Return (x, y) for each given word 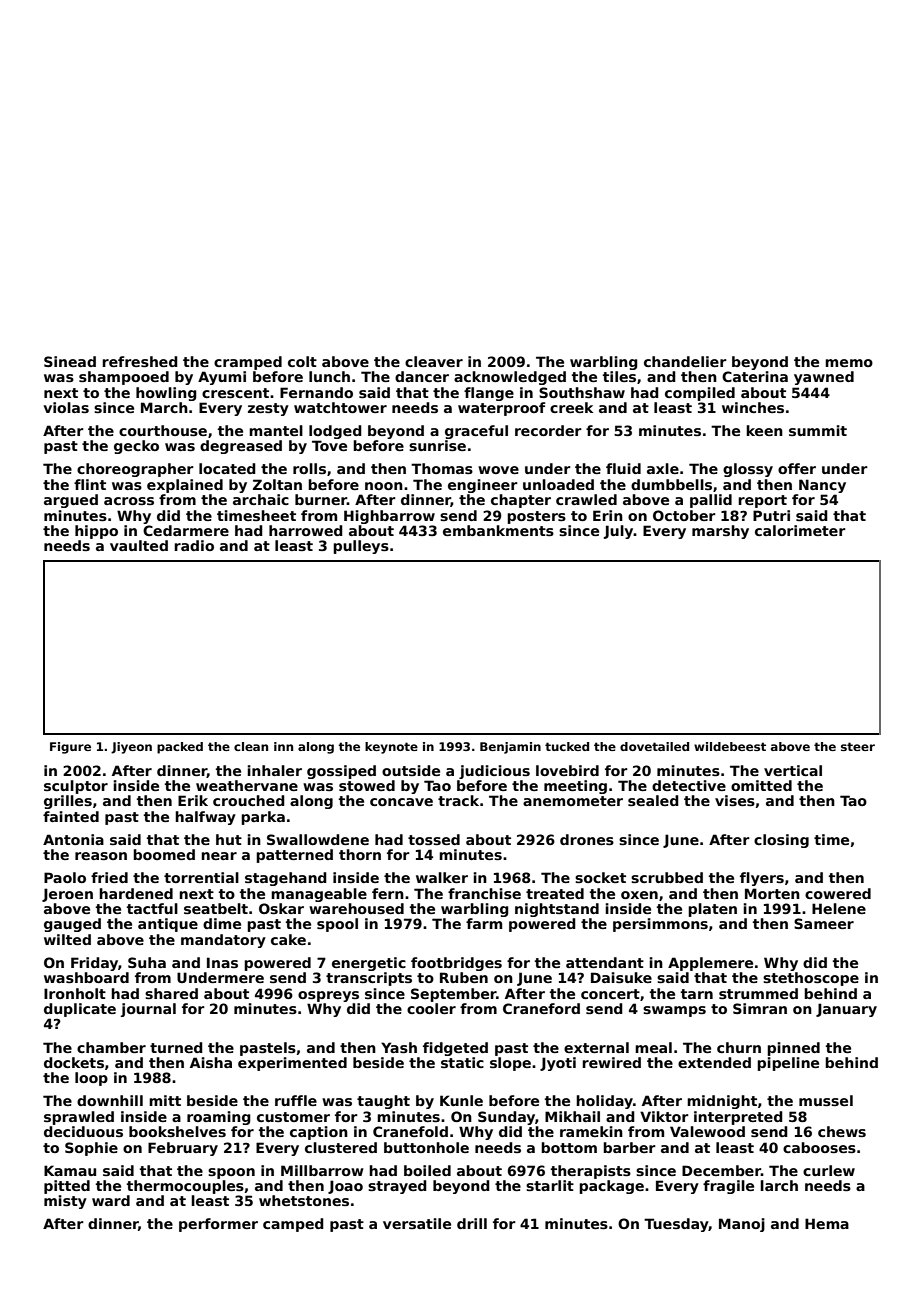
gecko (136, 447)
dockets (74, 1062)
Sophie (91, 1149)
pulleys (361, 547)
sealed (653, 800)
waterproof (501, 409)
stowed (367, 785)
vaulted (139, 545)
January (846, 1010)
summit (818, 430)
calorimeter (800, 530)
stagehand (286, 879)
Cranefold (410, 1131)
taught (383, 1102)
